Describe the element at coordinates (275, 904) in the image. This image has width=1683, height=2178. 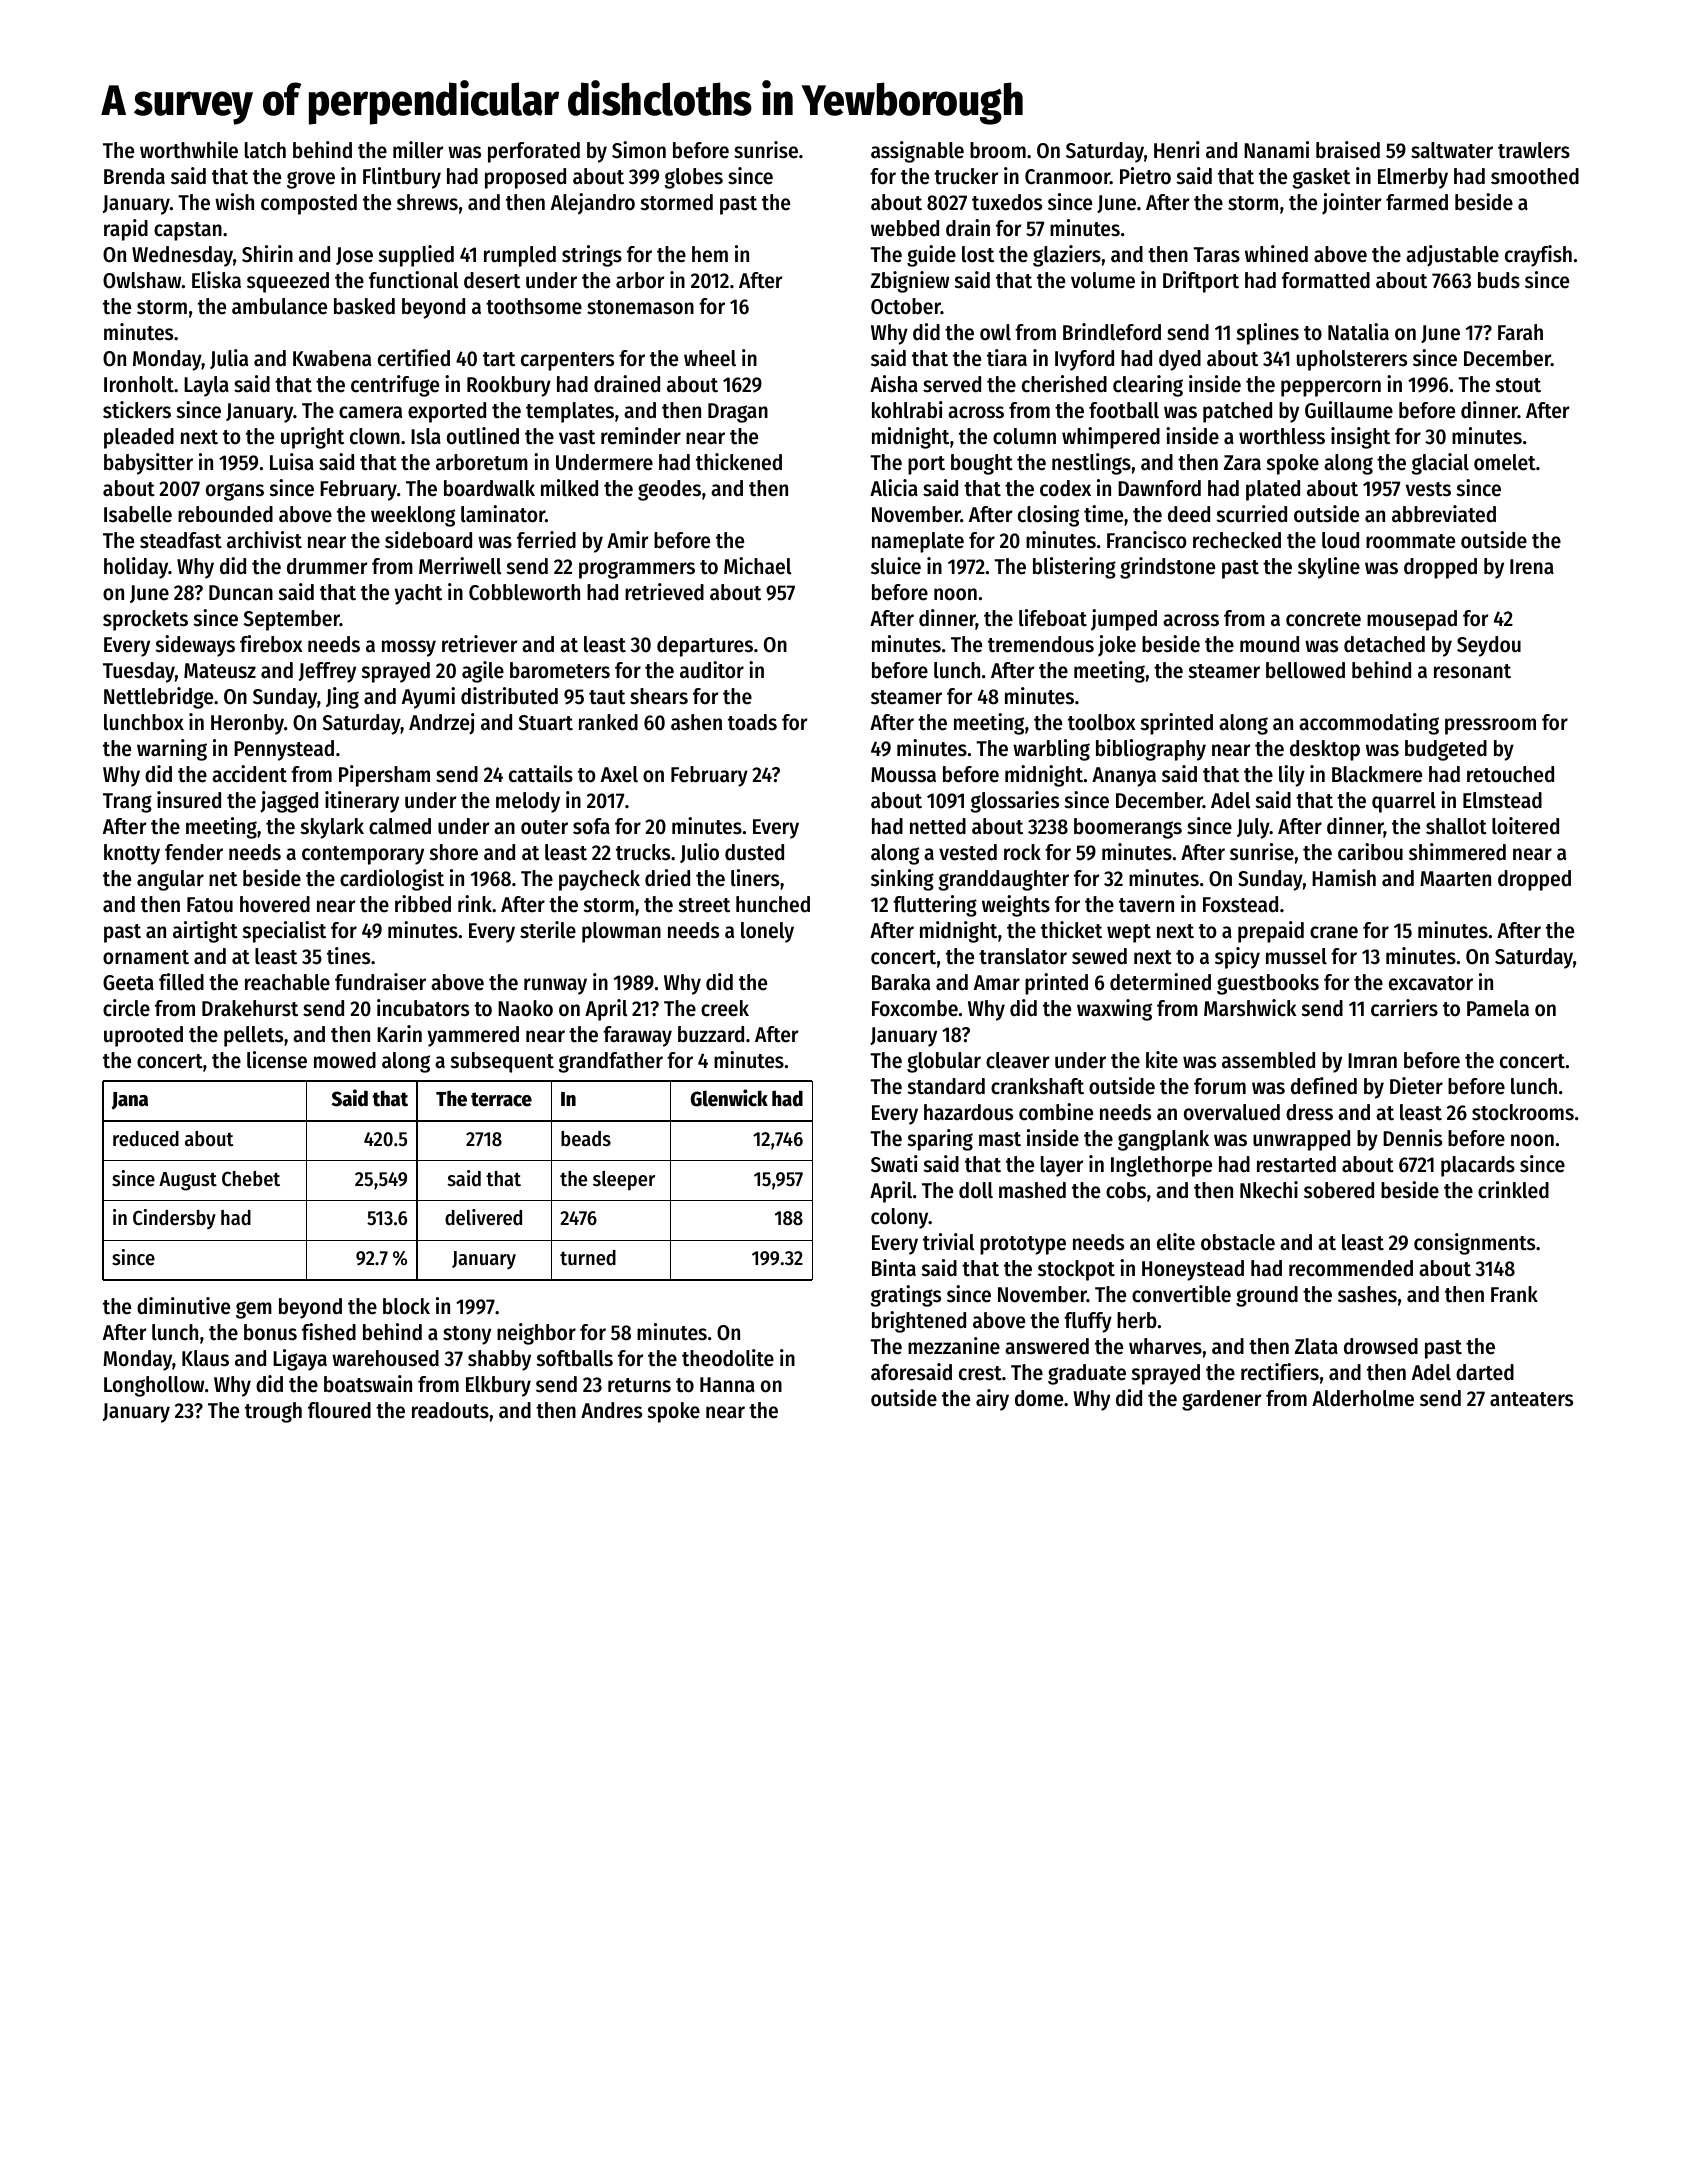
I see `hovered` at that location.
